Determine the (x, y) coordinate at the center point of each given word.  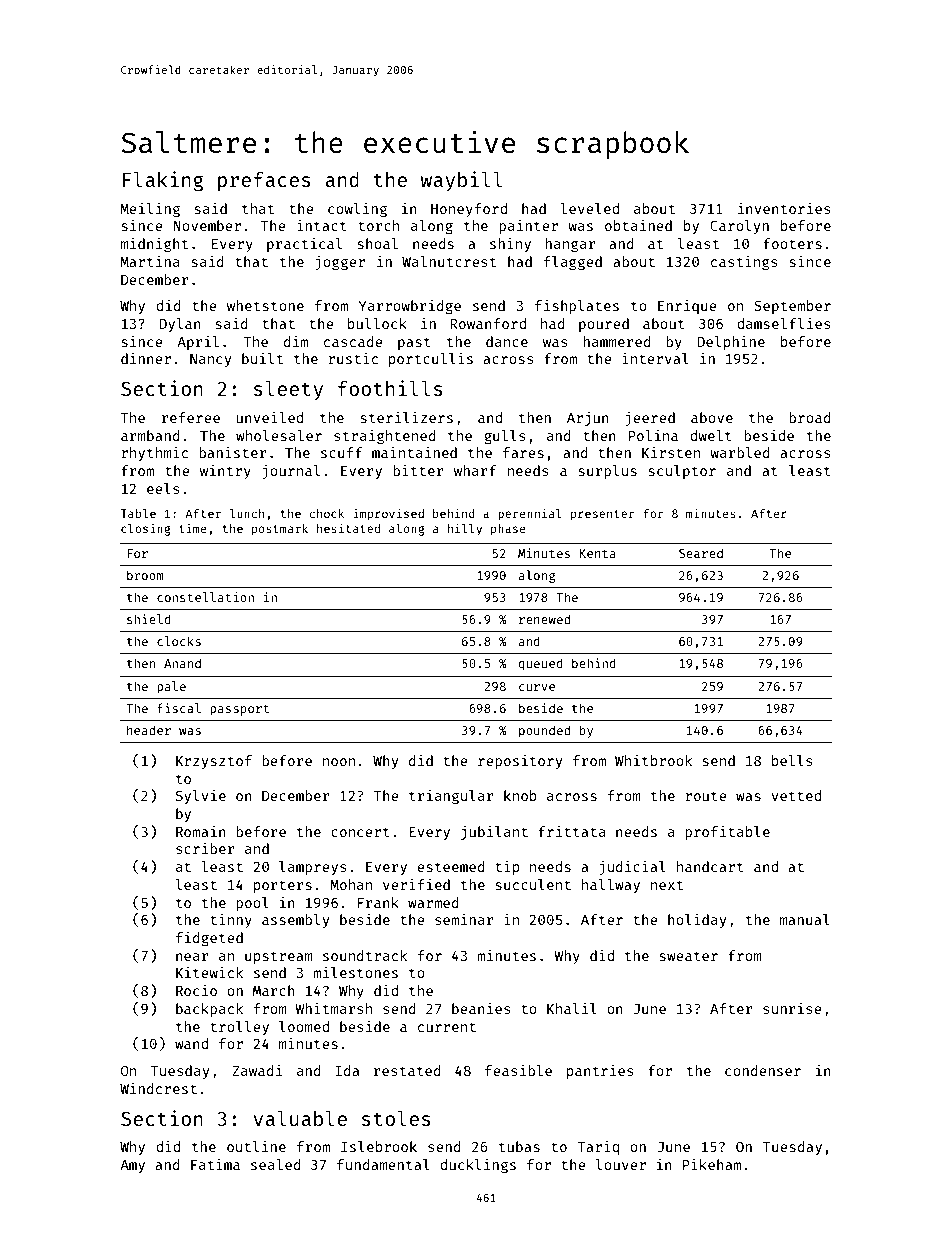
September (792, 307)
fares (523, 452)
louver (621, 1164)
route (706, 796)
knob (520, 795)
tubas (519, 1146)
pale (171, 687)
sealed (276, 1164)
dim (296, 341)
